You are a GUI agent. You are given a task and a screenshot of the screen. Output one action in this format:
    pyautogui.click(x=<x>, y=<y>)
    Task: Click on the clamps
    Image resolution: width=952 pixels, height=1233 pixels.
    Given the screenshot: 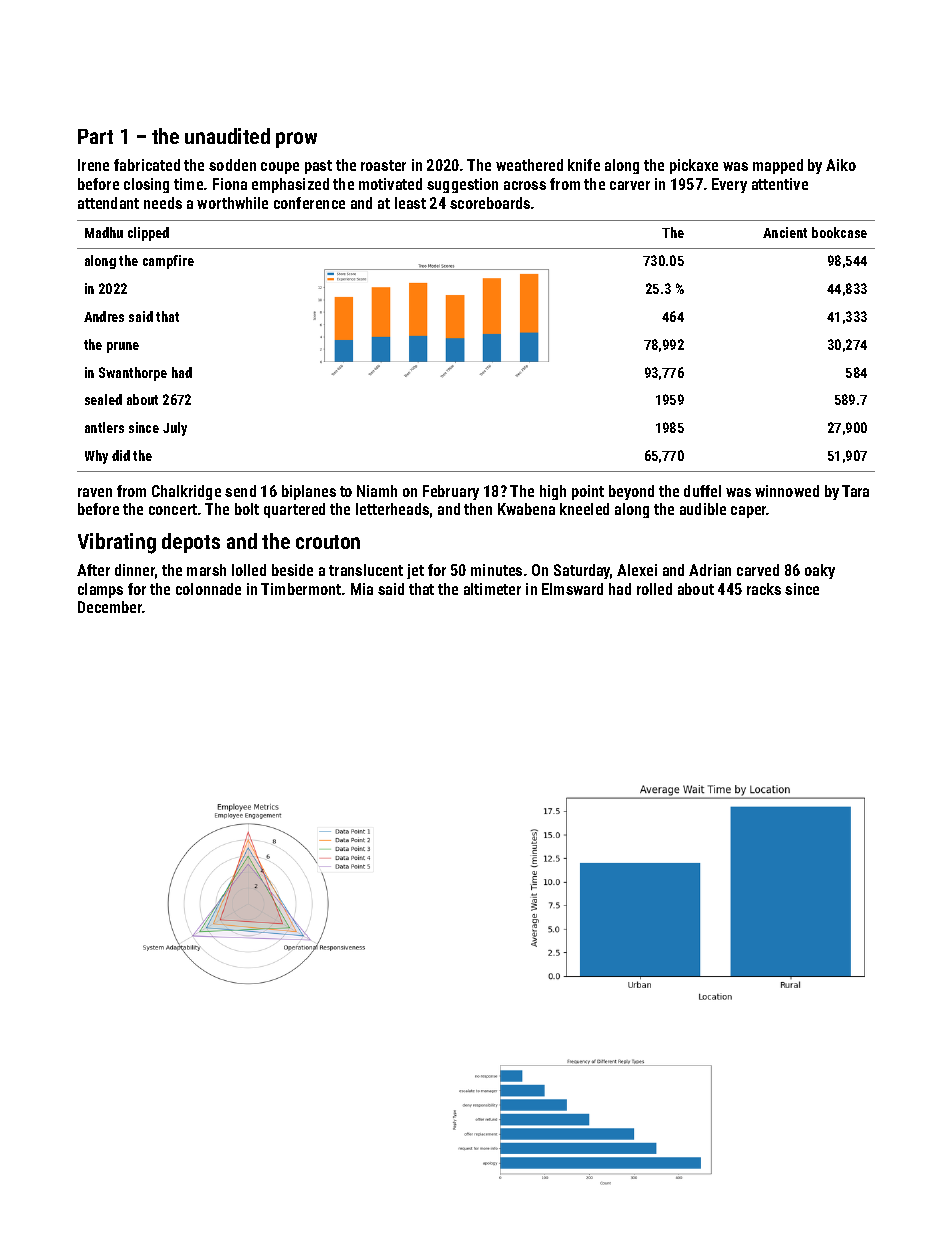 What is the action you would take?
    pyautogui.click(x=100, y=590)
